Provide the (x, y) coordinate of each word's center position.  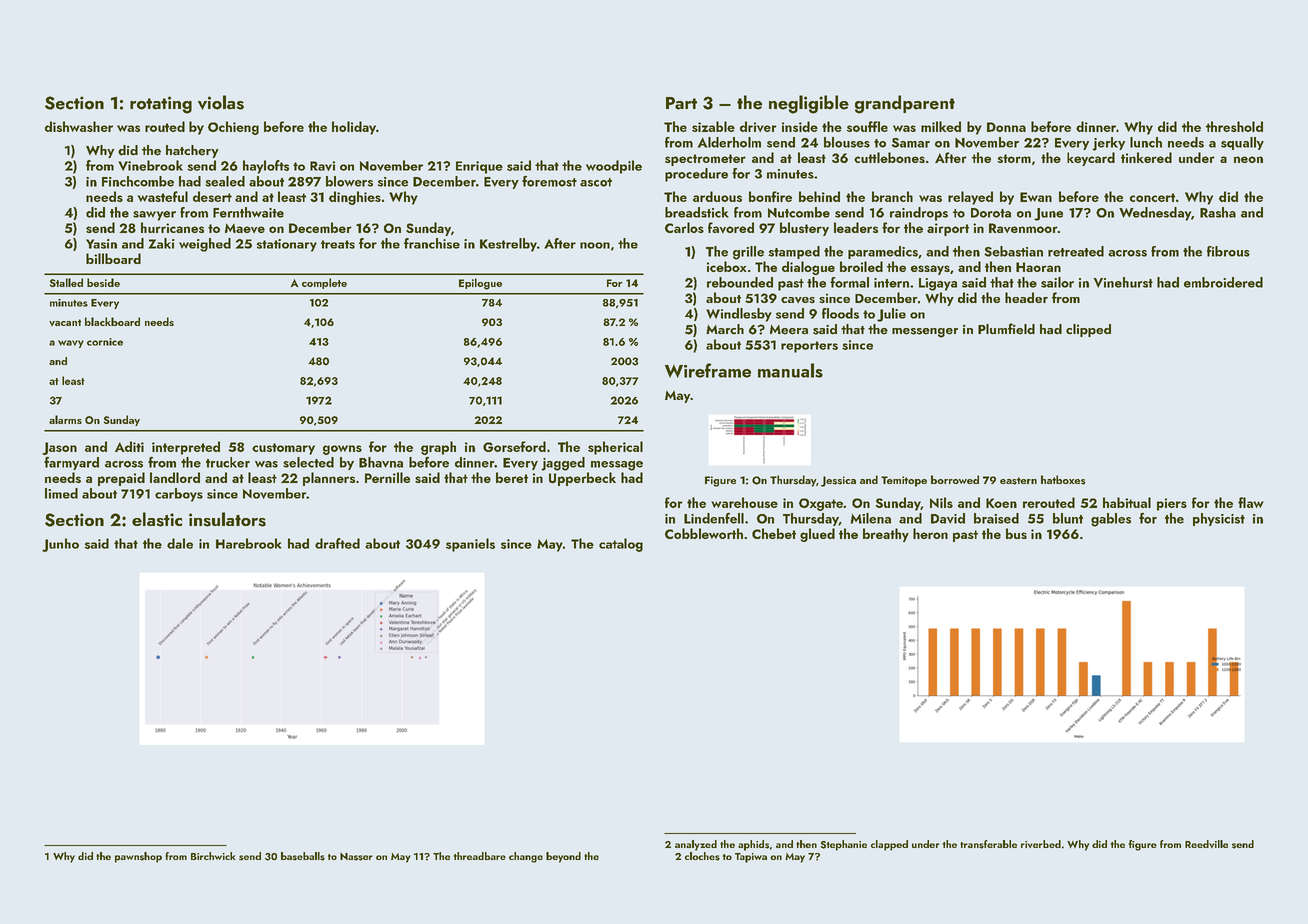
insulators (227, 519)
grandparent (905, 104)
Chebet (774, 533)
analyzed (696, 845)
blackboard (112, 321)
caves (798, 300)
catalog (621, 545)
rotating (161, 105)
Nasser (356, 857)
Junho (60, 545)
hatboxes (1063, 480)
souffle (867, 126)
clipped (1088, 330)
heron (930, 533)
